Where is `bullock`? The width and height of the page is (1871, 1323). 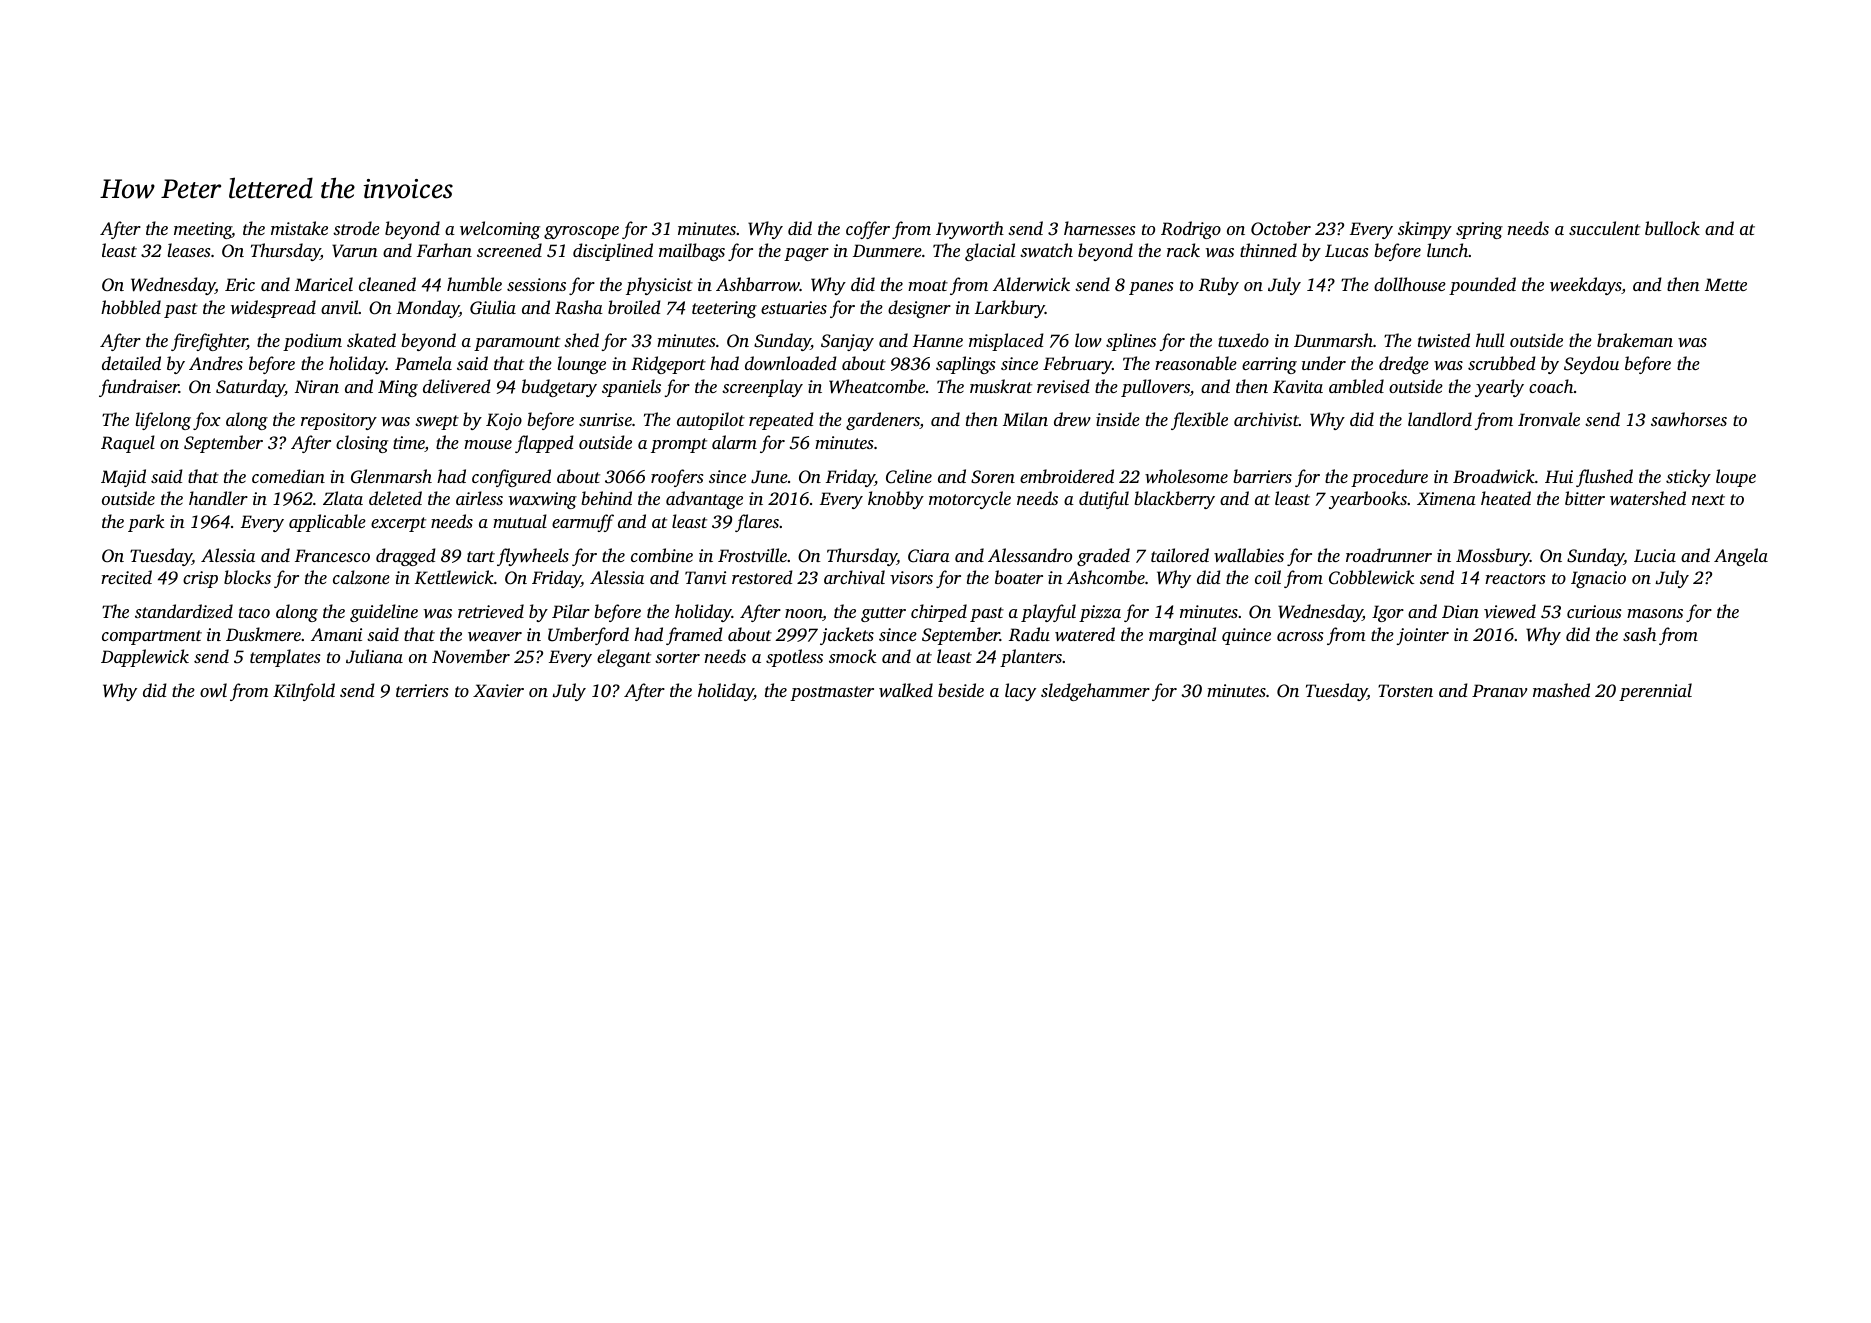
bullock is located at coordinates (1672, 228).
